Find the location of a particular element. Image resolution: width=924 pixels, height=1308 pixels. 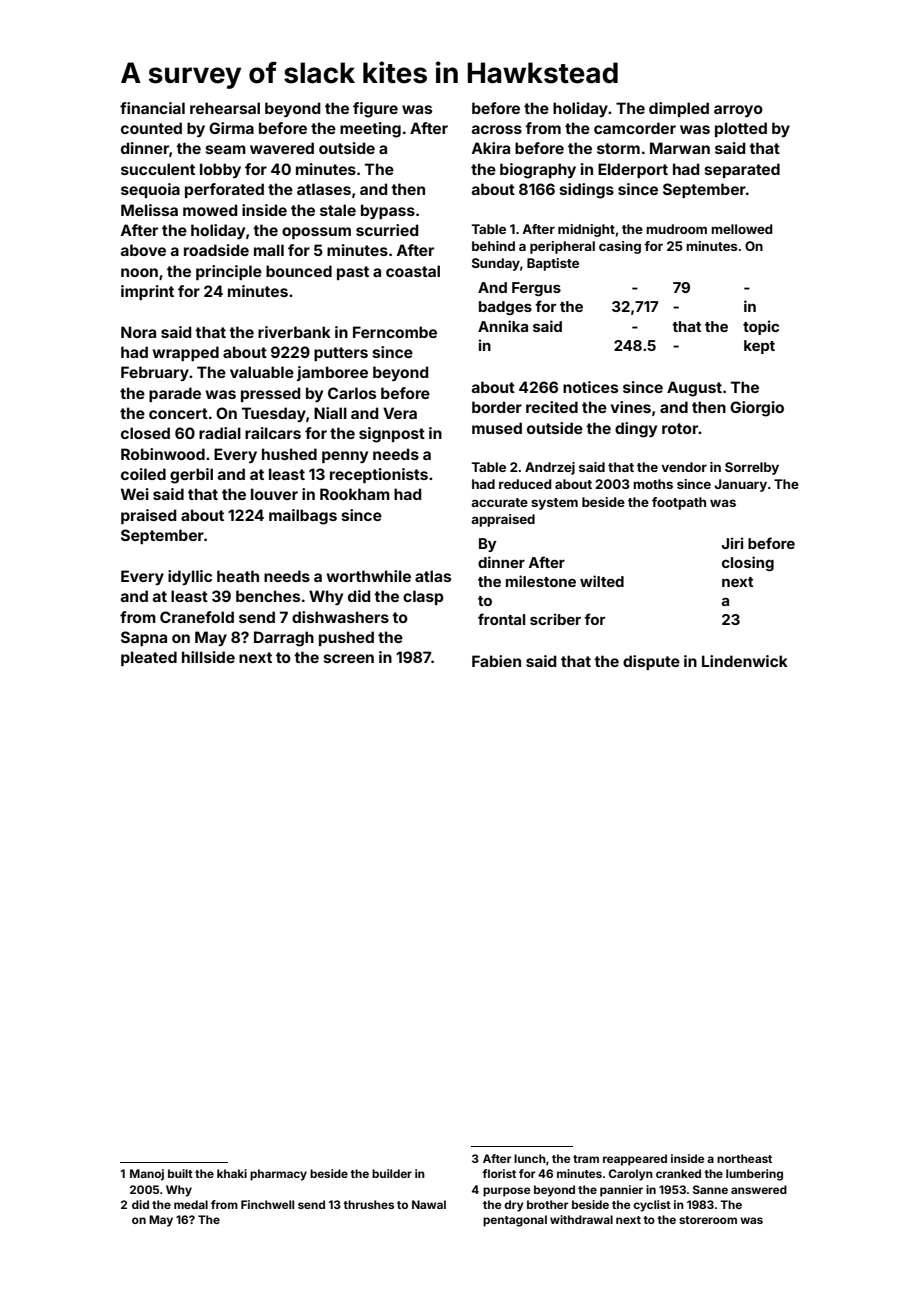

mall is located at coordinates (269, 250).
